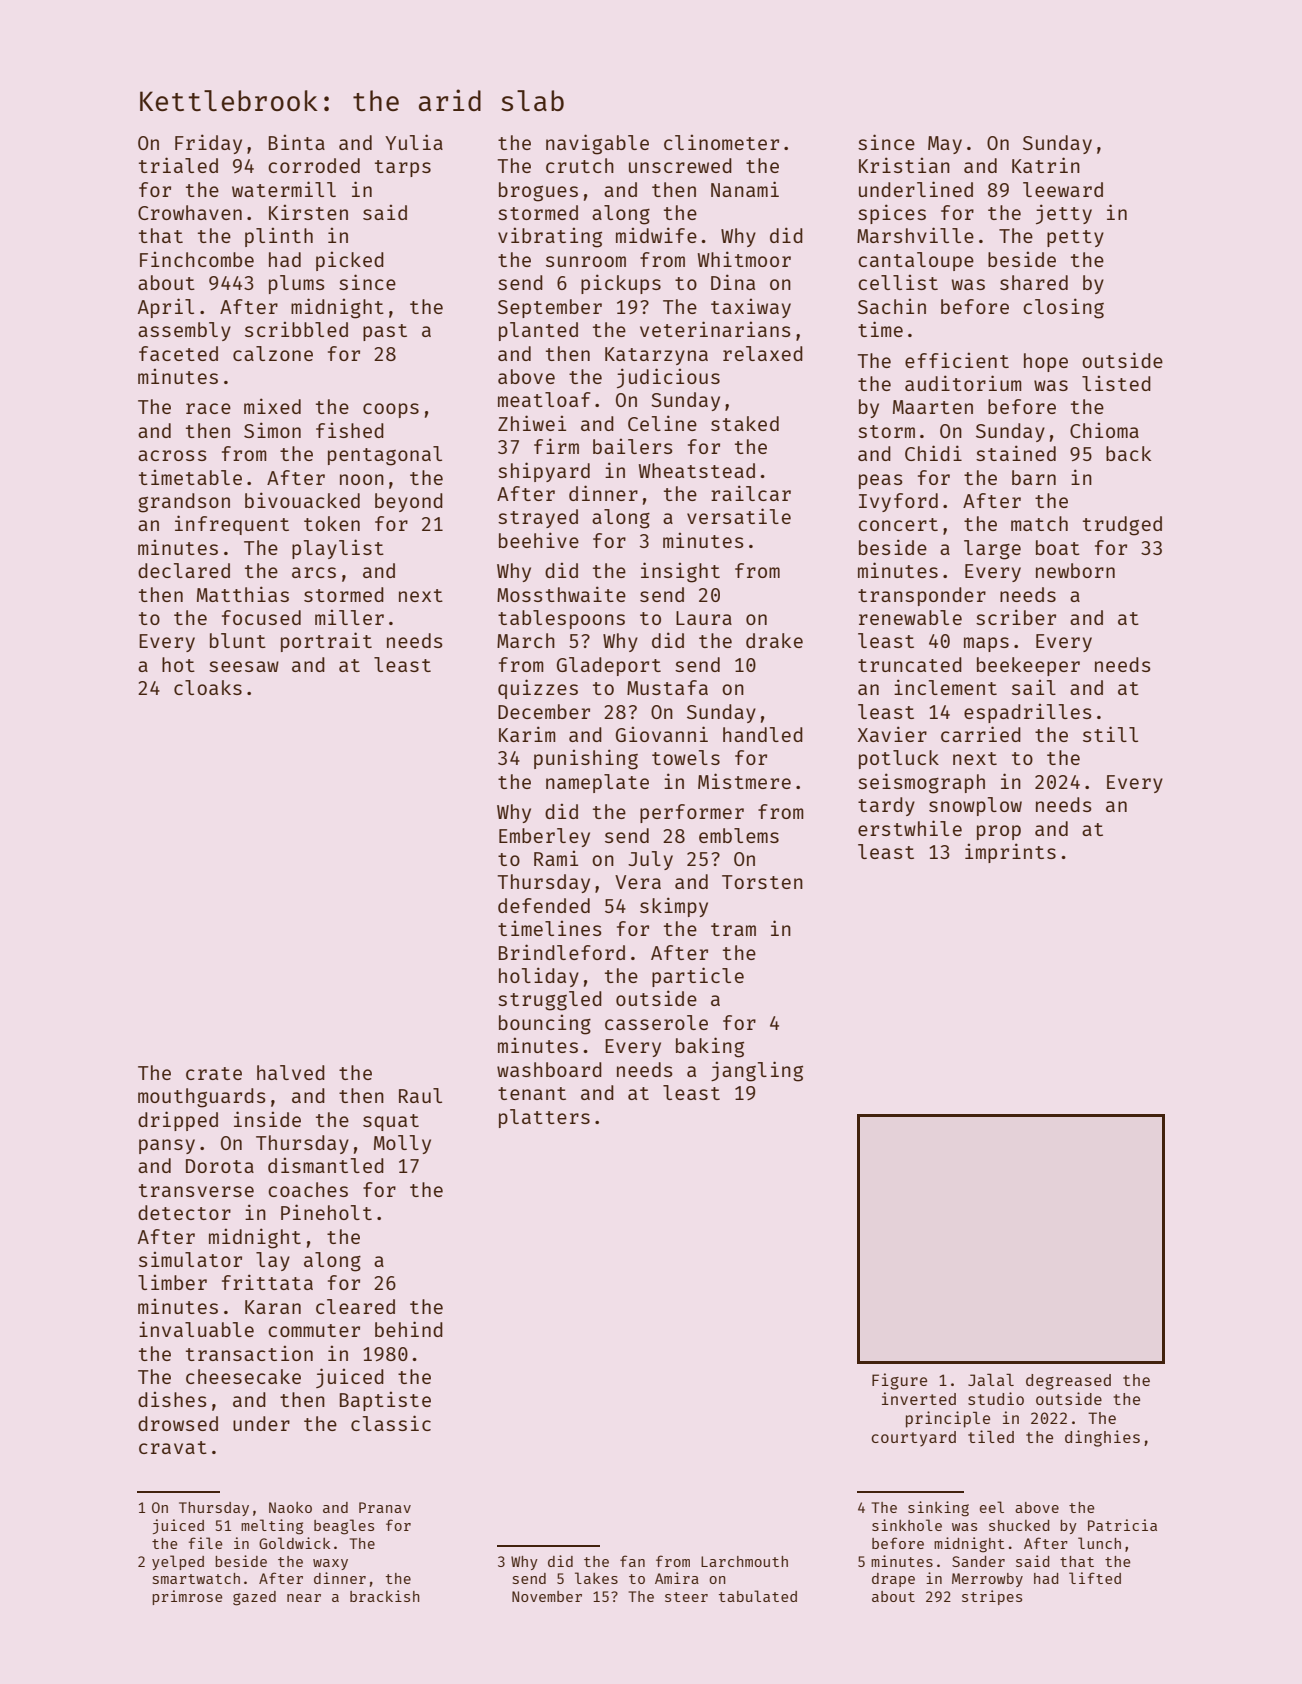 The width and height of the screenshot is (1302, 1684). What do you see at coordinates (556, 858) in the screenshot?
I see `Rami` at bounding box center [556, 858].
